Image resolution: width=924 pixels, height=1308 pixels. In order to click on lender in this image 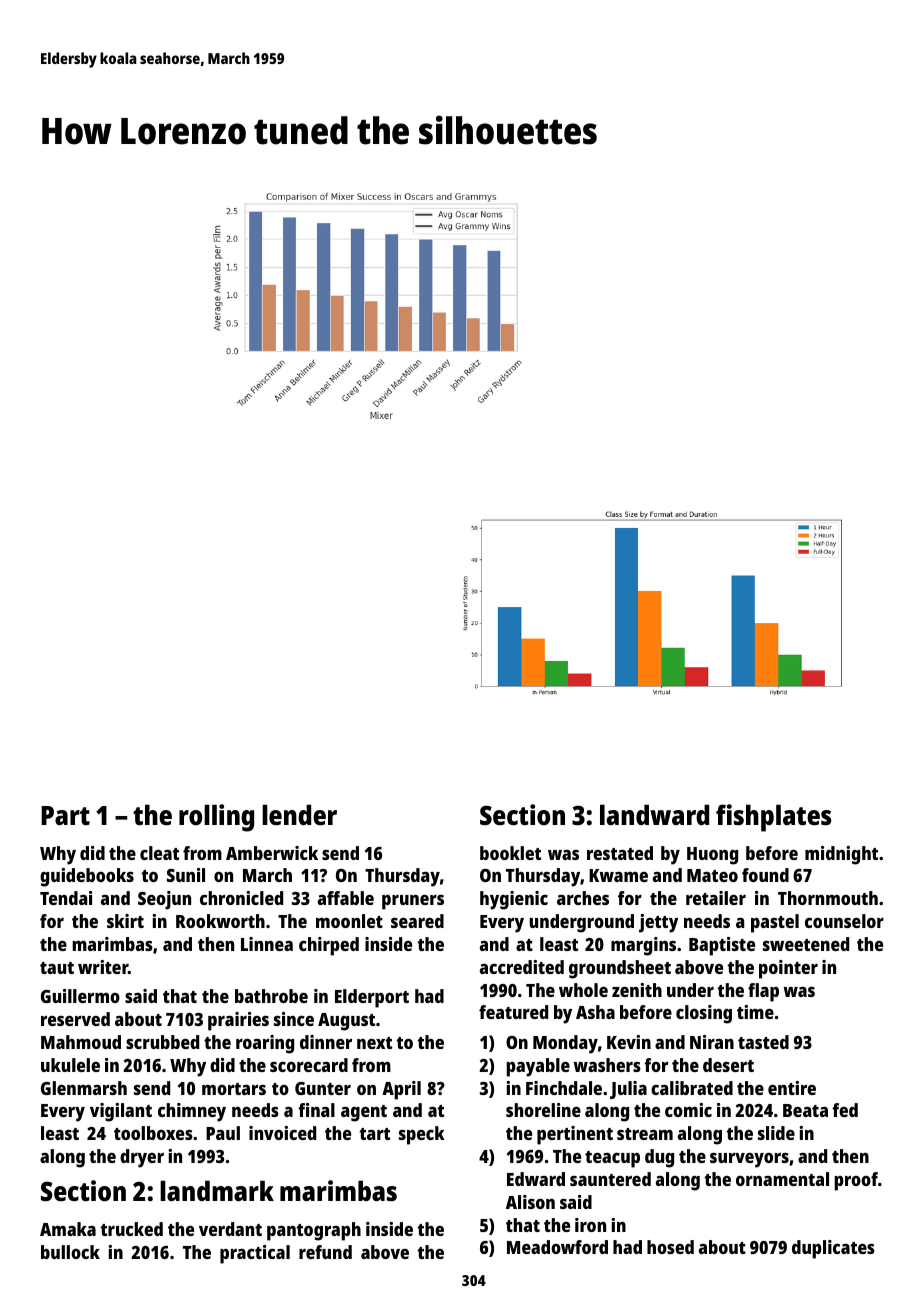, I will do `click(299, 815)`.
